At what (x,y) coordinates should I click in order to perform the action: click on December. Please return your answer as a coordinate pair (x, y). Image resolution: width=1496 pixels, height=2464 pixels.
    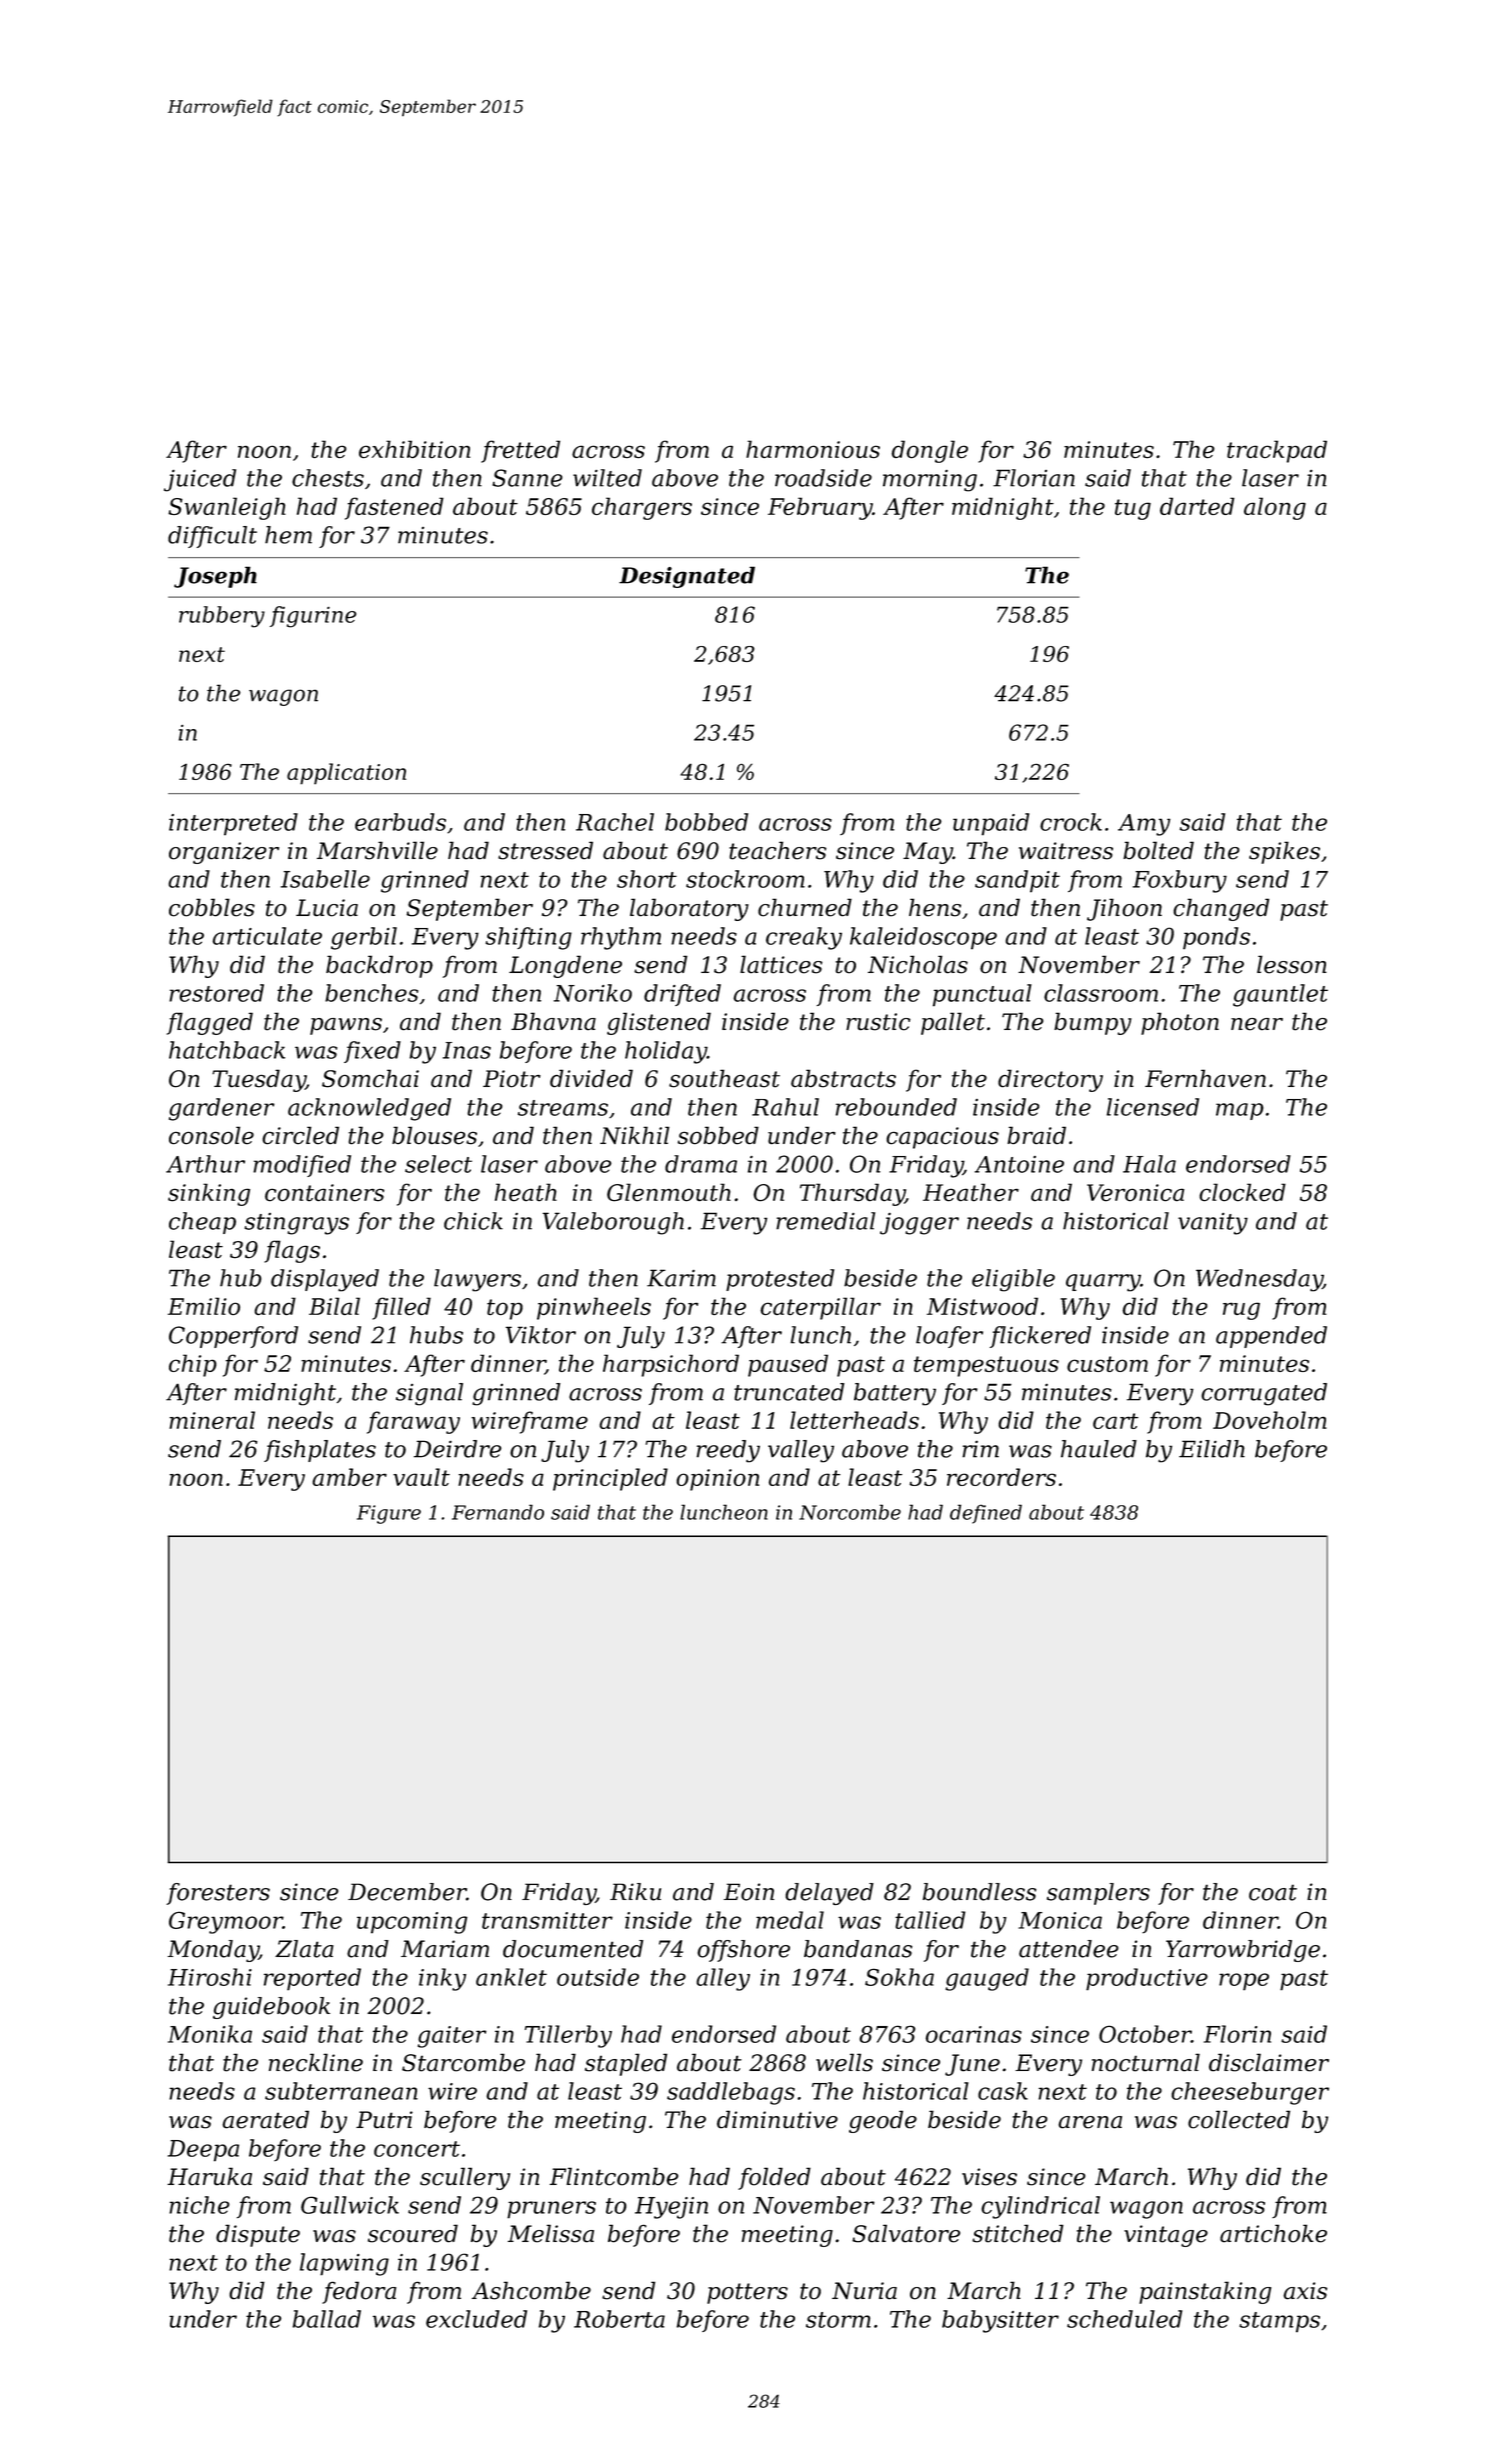
    Looking at the image, I should click on (407, 1892).
